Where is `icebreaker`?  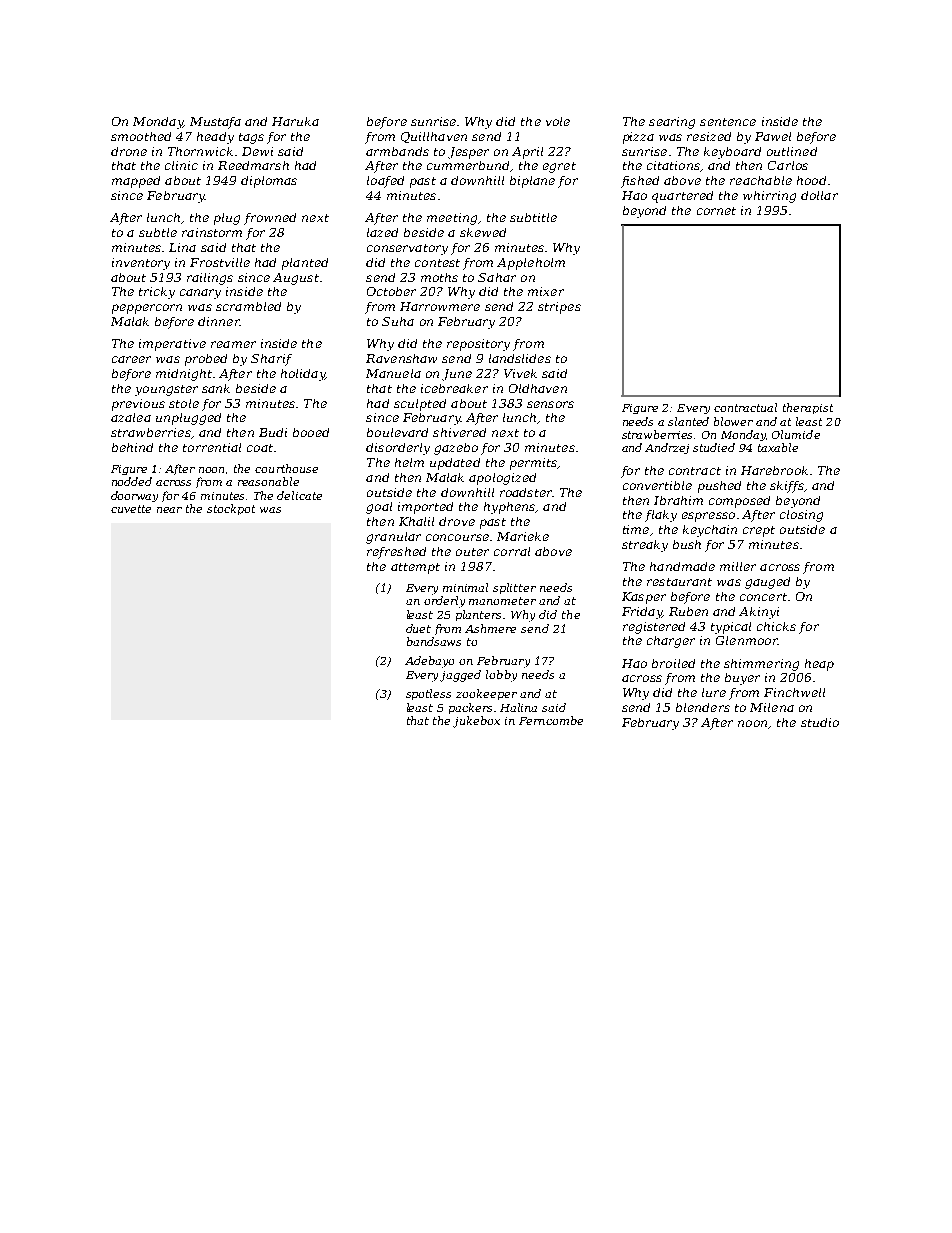
icebreaker is located at coordinates (454, 388).
